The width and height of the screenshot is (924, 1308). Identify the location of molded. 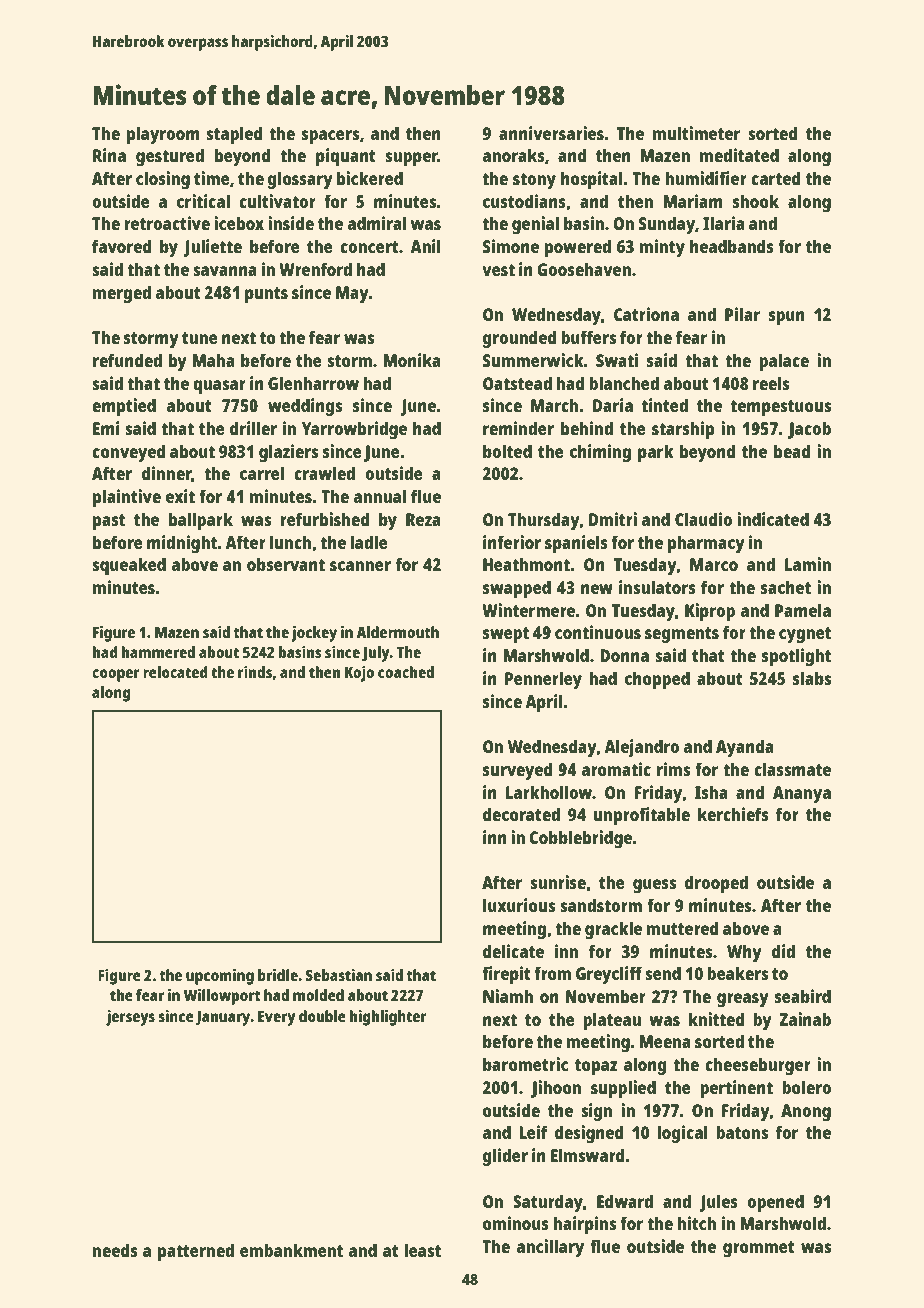
(318, 995).
